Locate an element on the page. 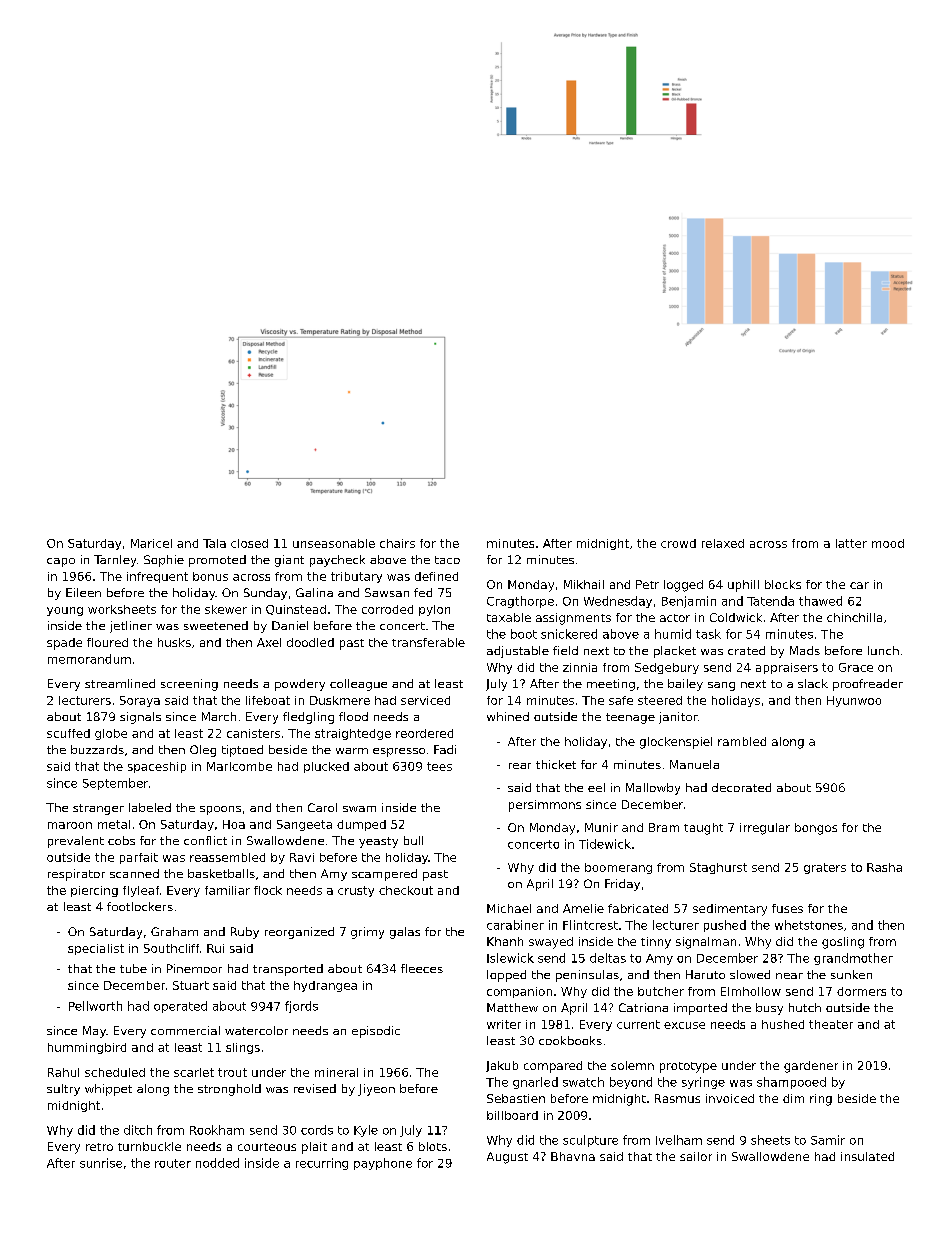  chairs is located at coordinates (397, 543).
